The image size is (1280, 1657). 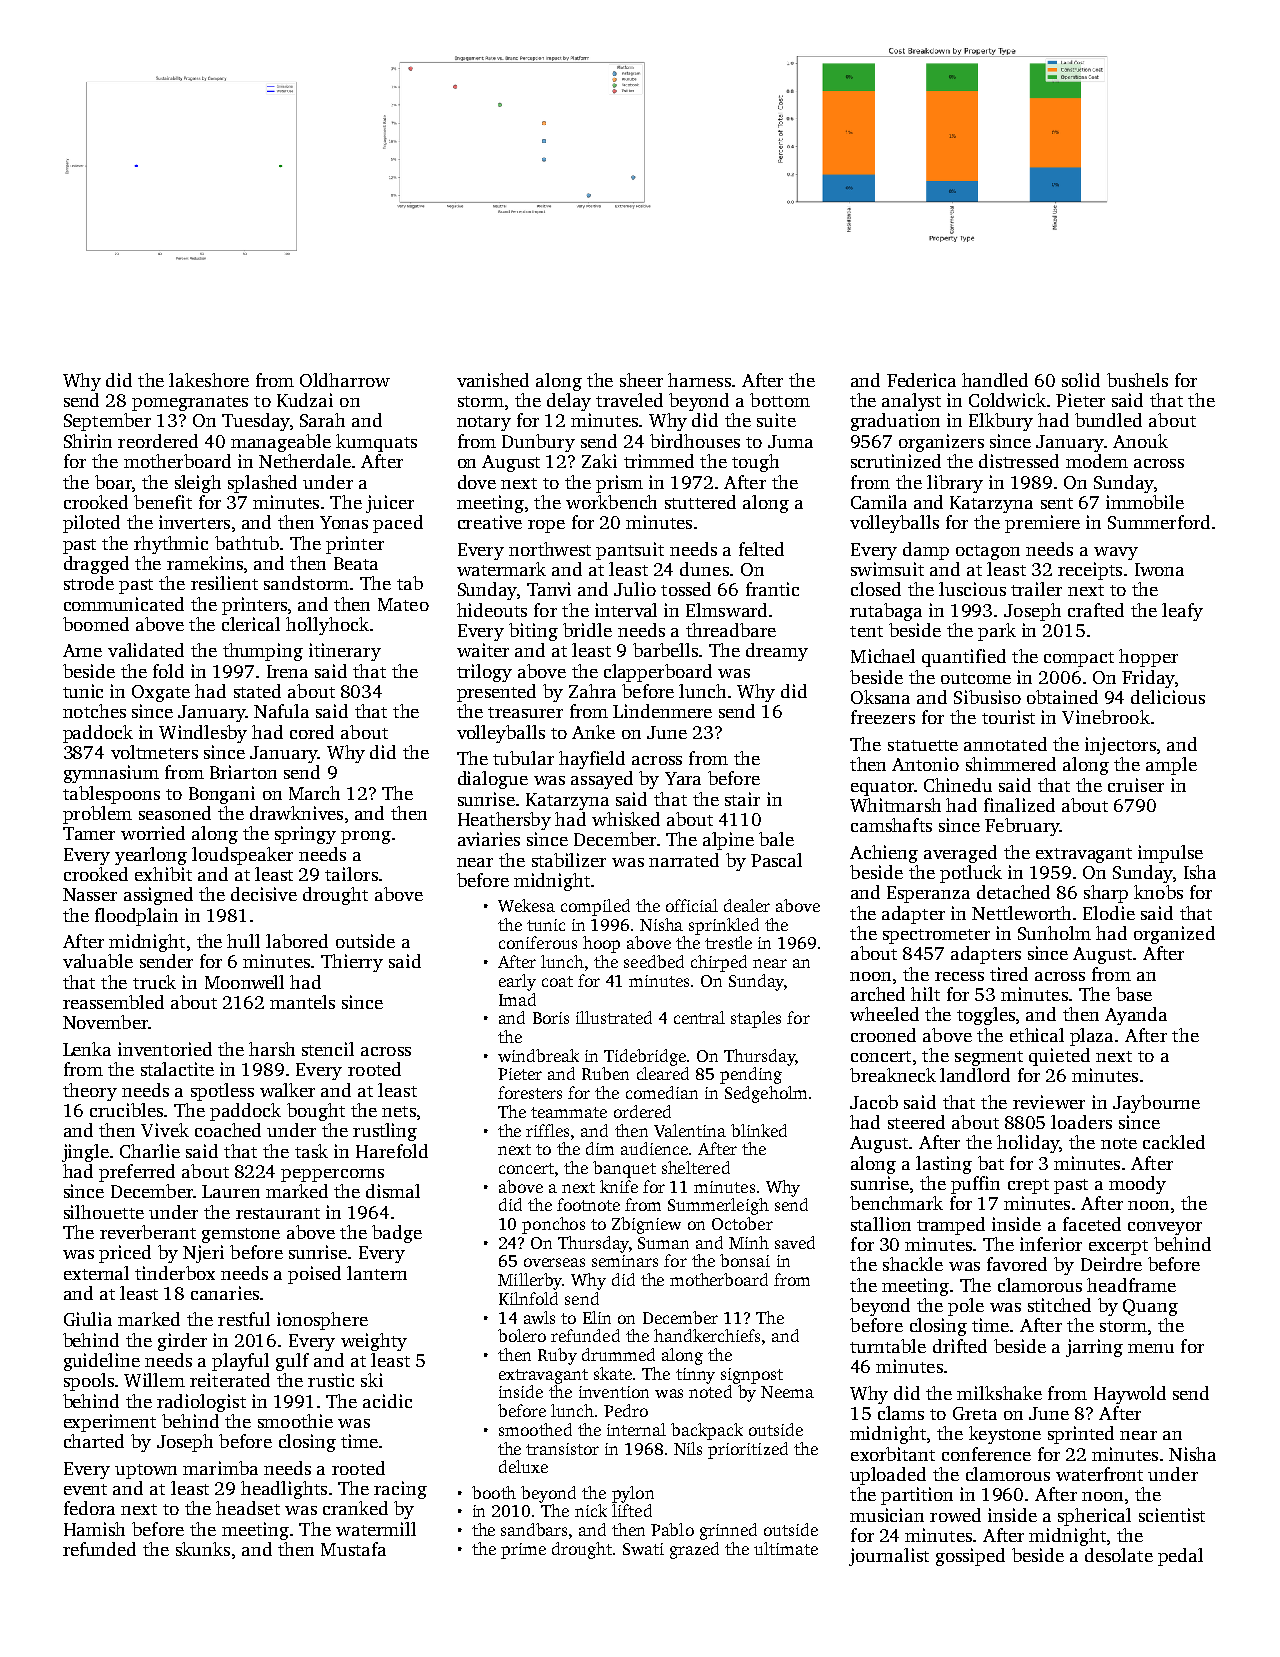 What do you see at coordinates (493, 780) in the screenshot?
I see `dialogue` at bounding box center [493, 780].
